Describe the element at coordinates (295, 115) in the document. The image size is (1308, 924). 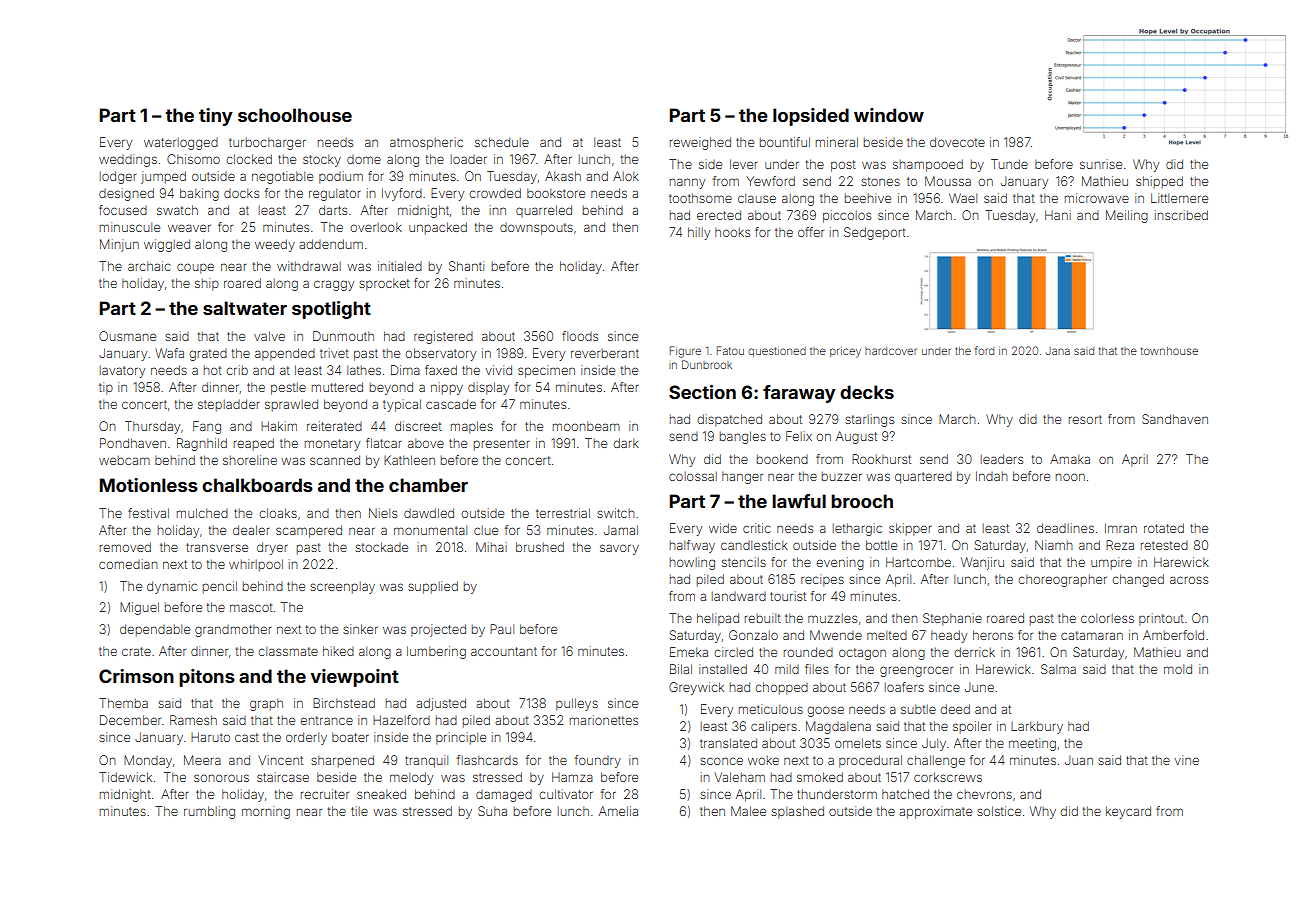
I see `schoolhouse` at that location.
